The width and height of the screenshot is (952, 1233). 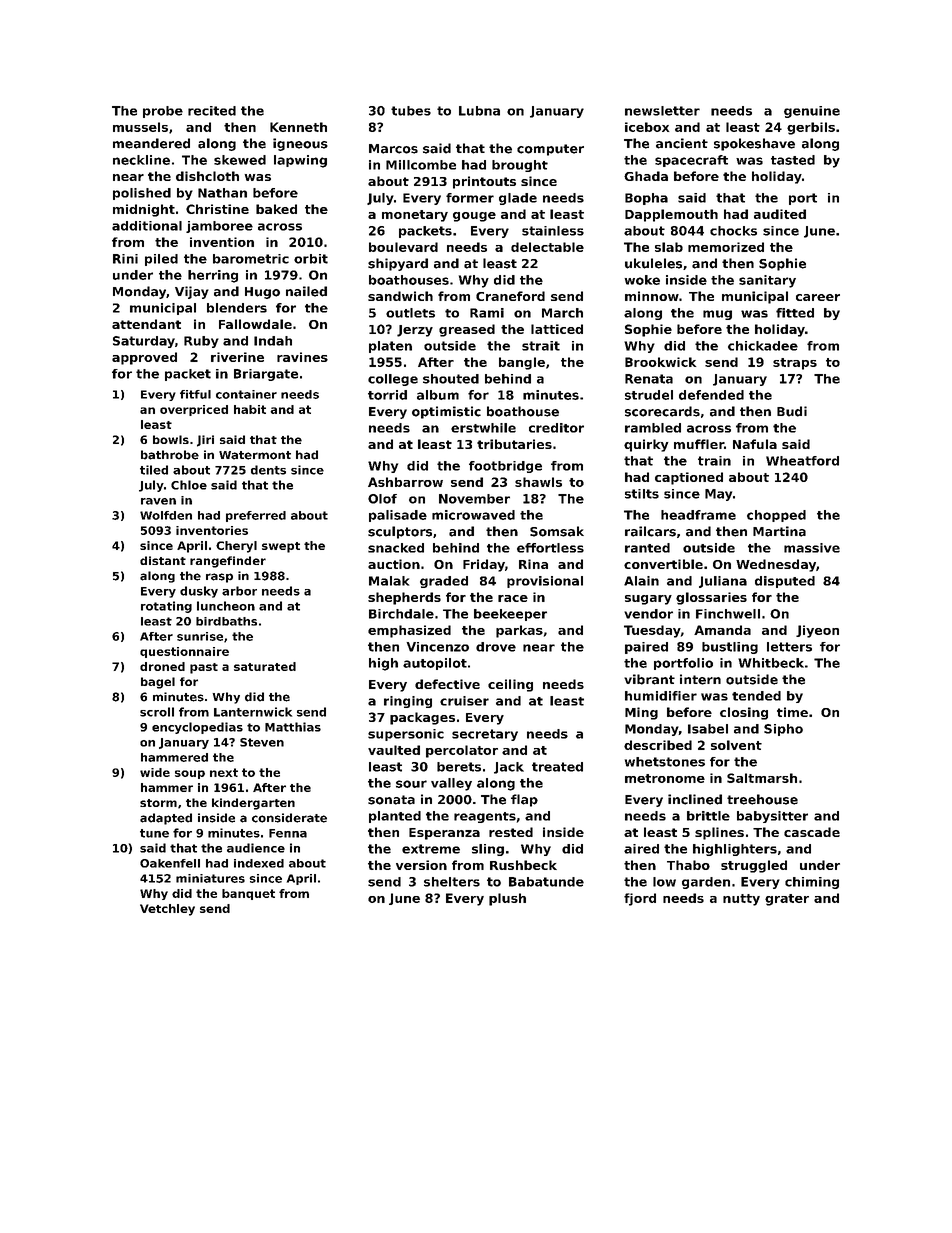 I want to click on fitful, so click(x=195, y=394).
